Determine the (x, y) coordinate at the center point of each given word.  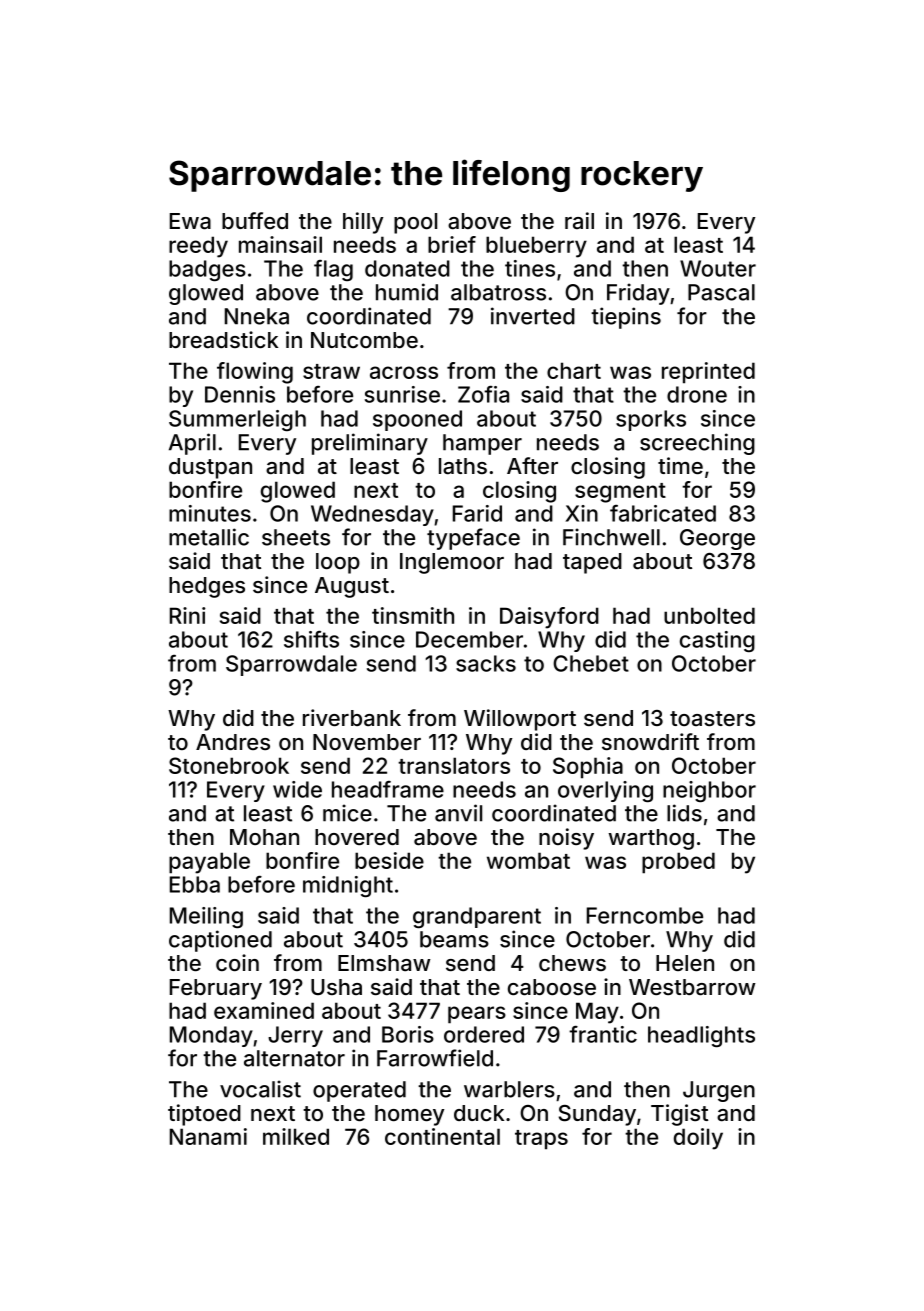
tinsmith (413, 615)
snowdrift (650, 741)
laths (463, 466)
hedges (207, 587)
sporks (651, 420)
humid (407, 292)
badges (207, 270)
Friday (638, 294)
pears (477, 1015)
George (717, 539)
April (192, 444)
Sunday (597, 1115)
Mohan (264, 837)
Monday (211, 1036)
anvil (458, 813)
